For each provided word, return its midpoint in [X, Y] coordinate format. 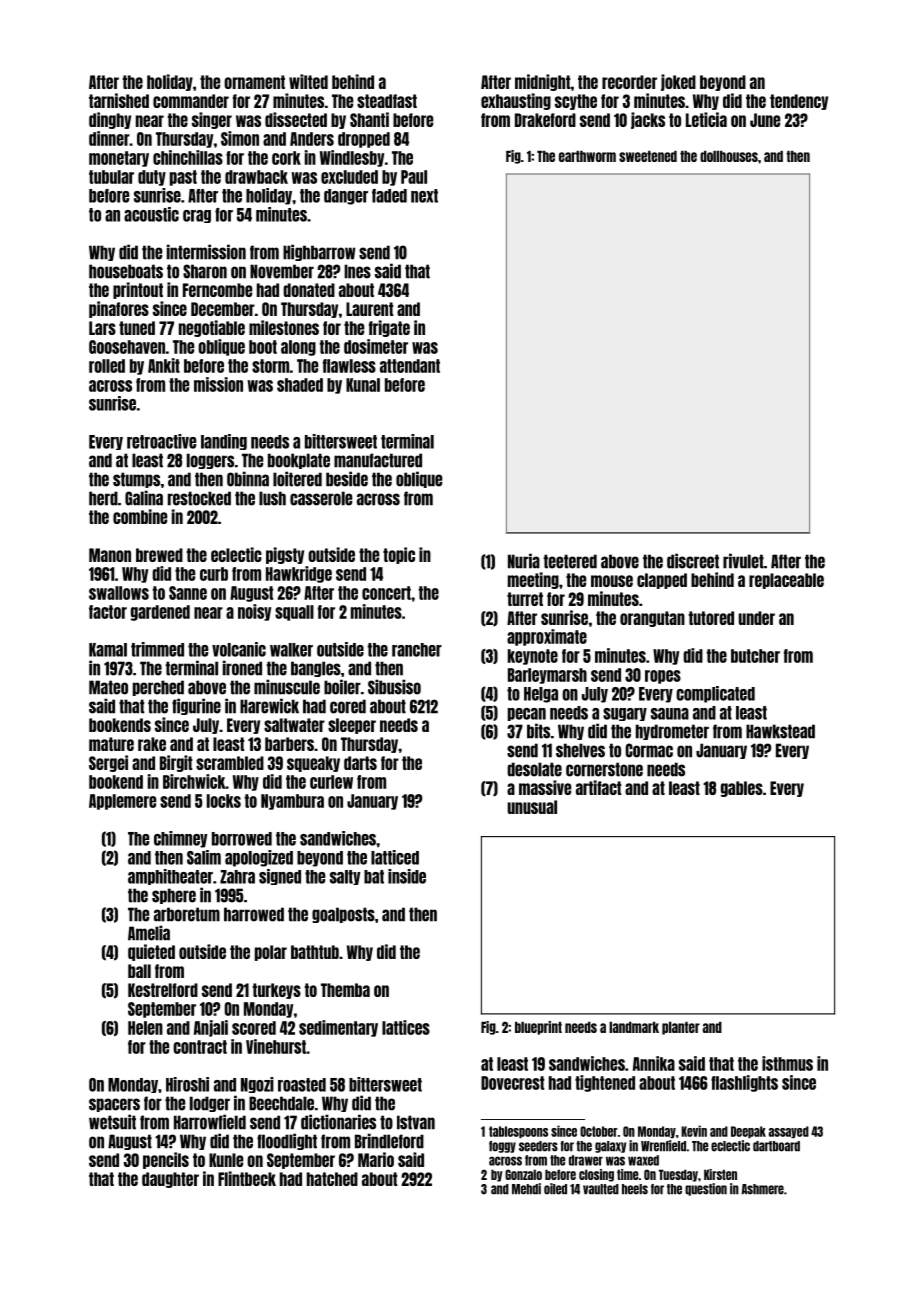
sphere [174, 896]
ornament [254, 82]
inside [407, 876]
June [765, 120]
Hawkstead [780, 731]
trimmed [157, 649]
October [599, 1131]
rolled [107, 366]
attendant [410, 366]
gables [742, 789]
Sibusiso [394, 687]
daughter [170, 1180]
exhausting [516, 101]
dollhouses [729, 156]
